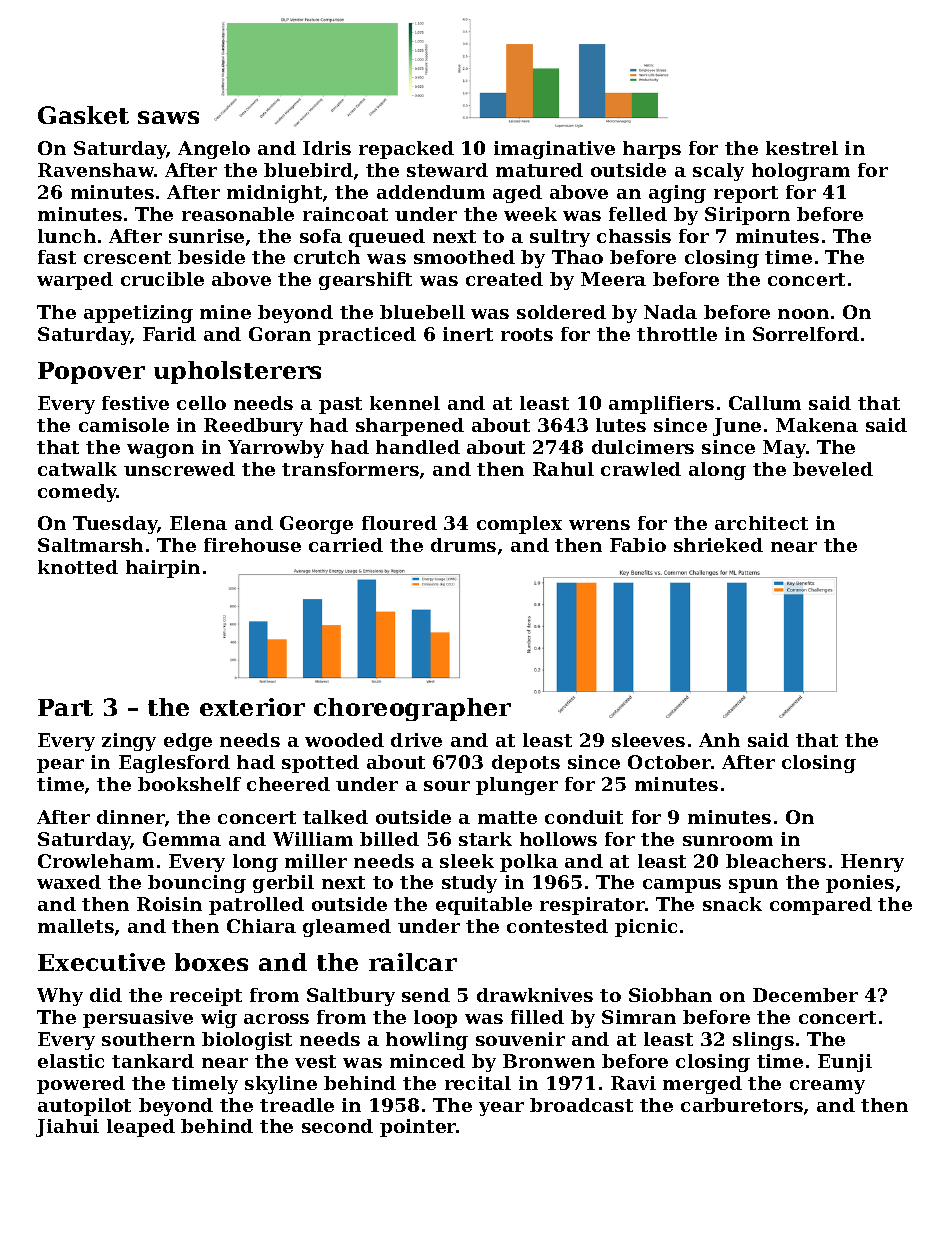 This image has width=952, height=1233. What do you see at coordinates (399, 523) in the image?
I see `floured` at bounding box center [399, 523].
